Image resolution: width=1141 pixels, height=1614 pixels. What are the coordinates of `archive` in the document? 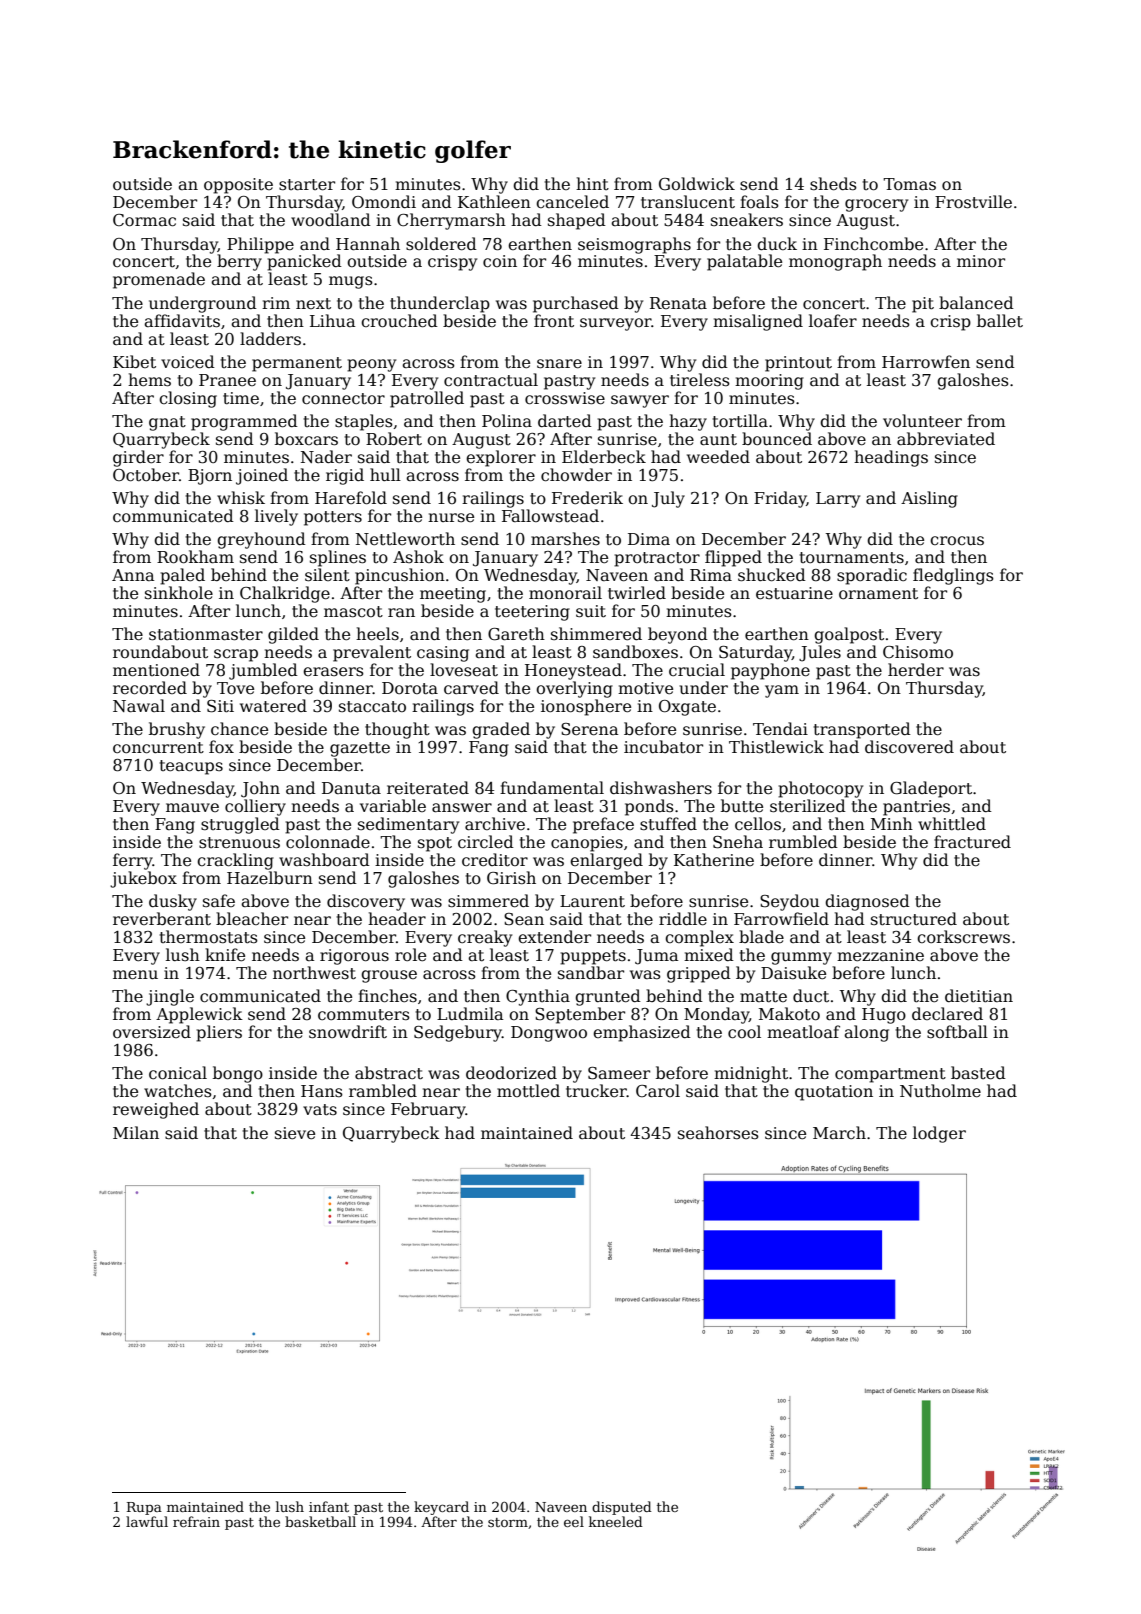 It's located at (495, 824).
